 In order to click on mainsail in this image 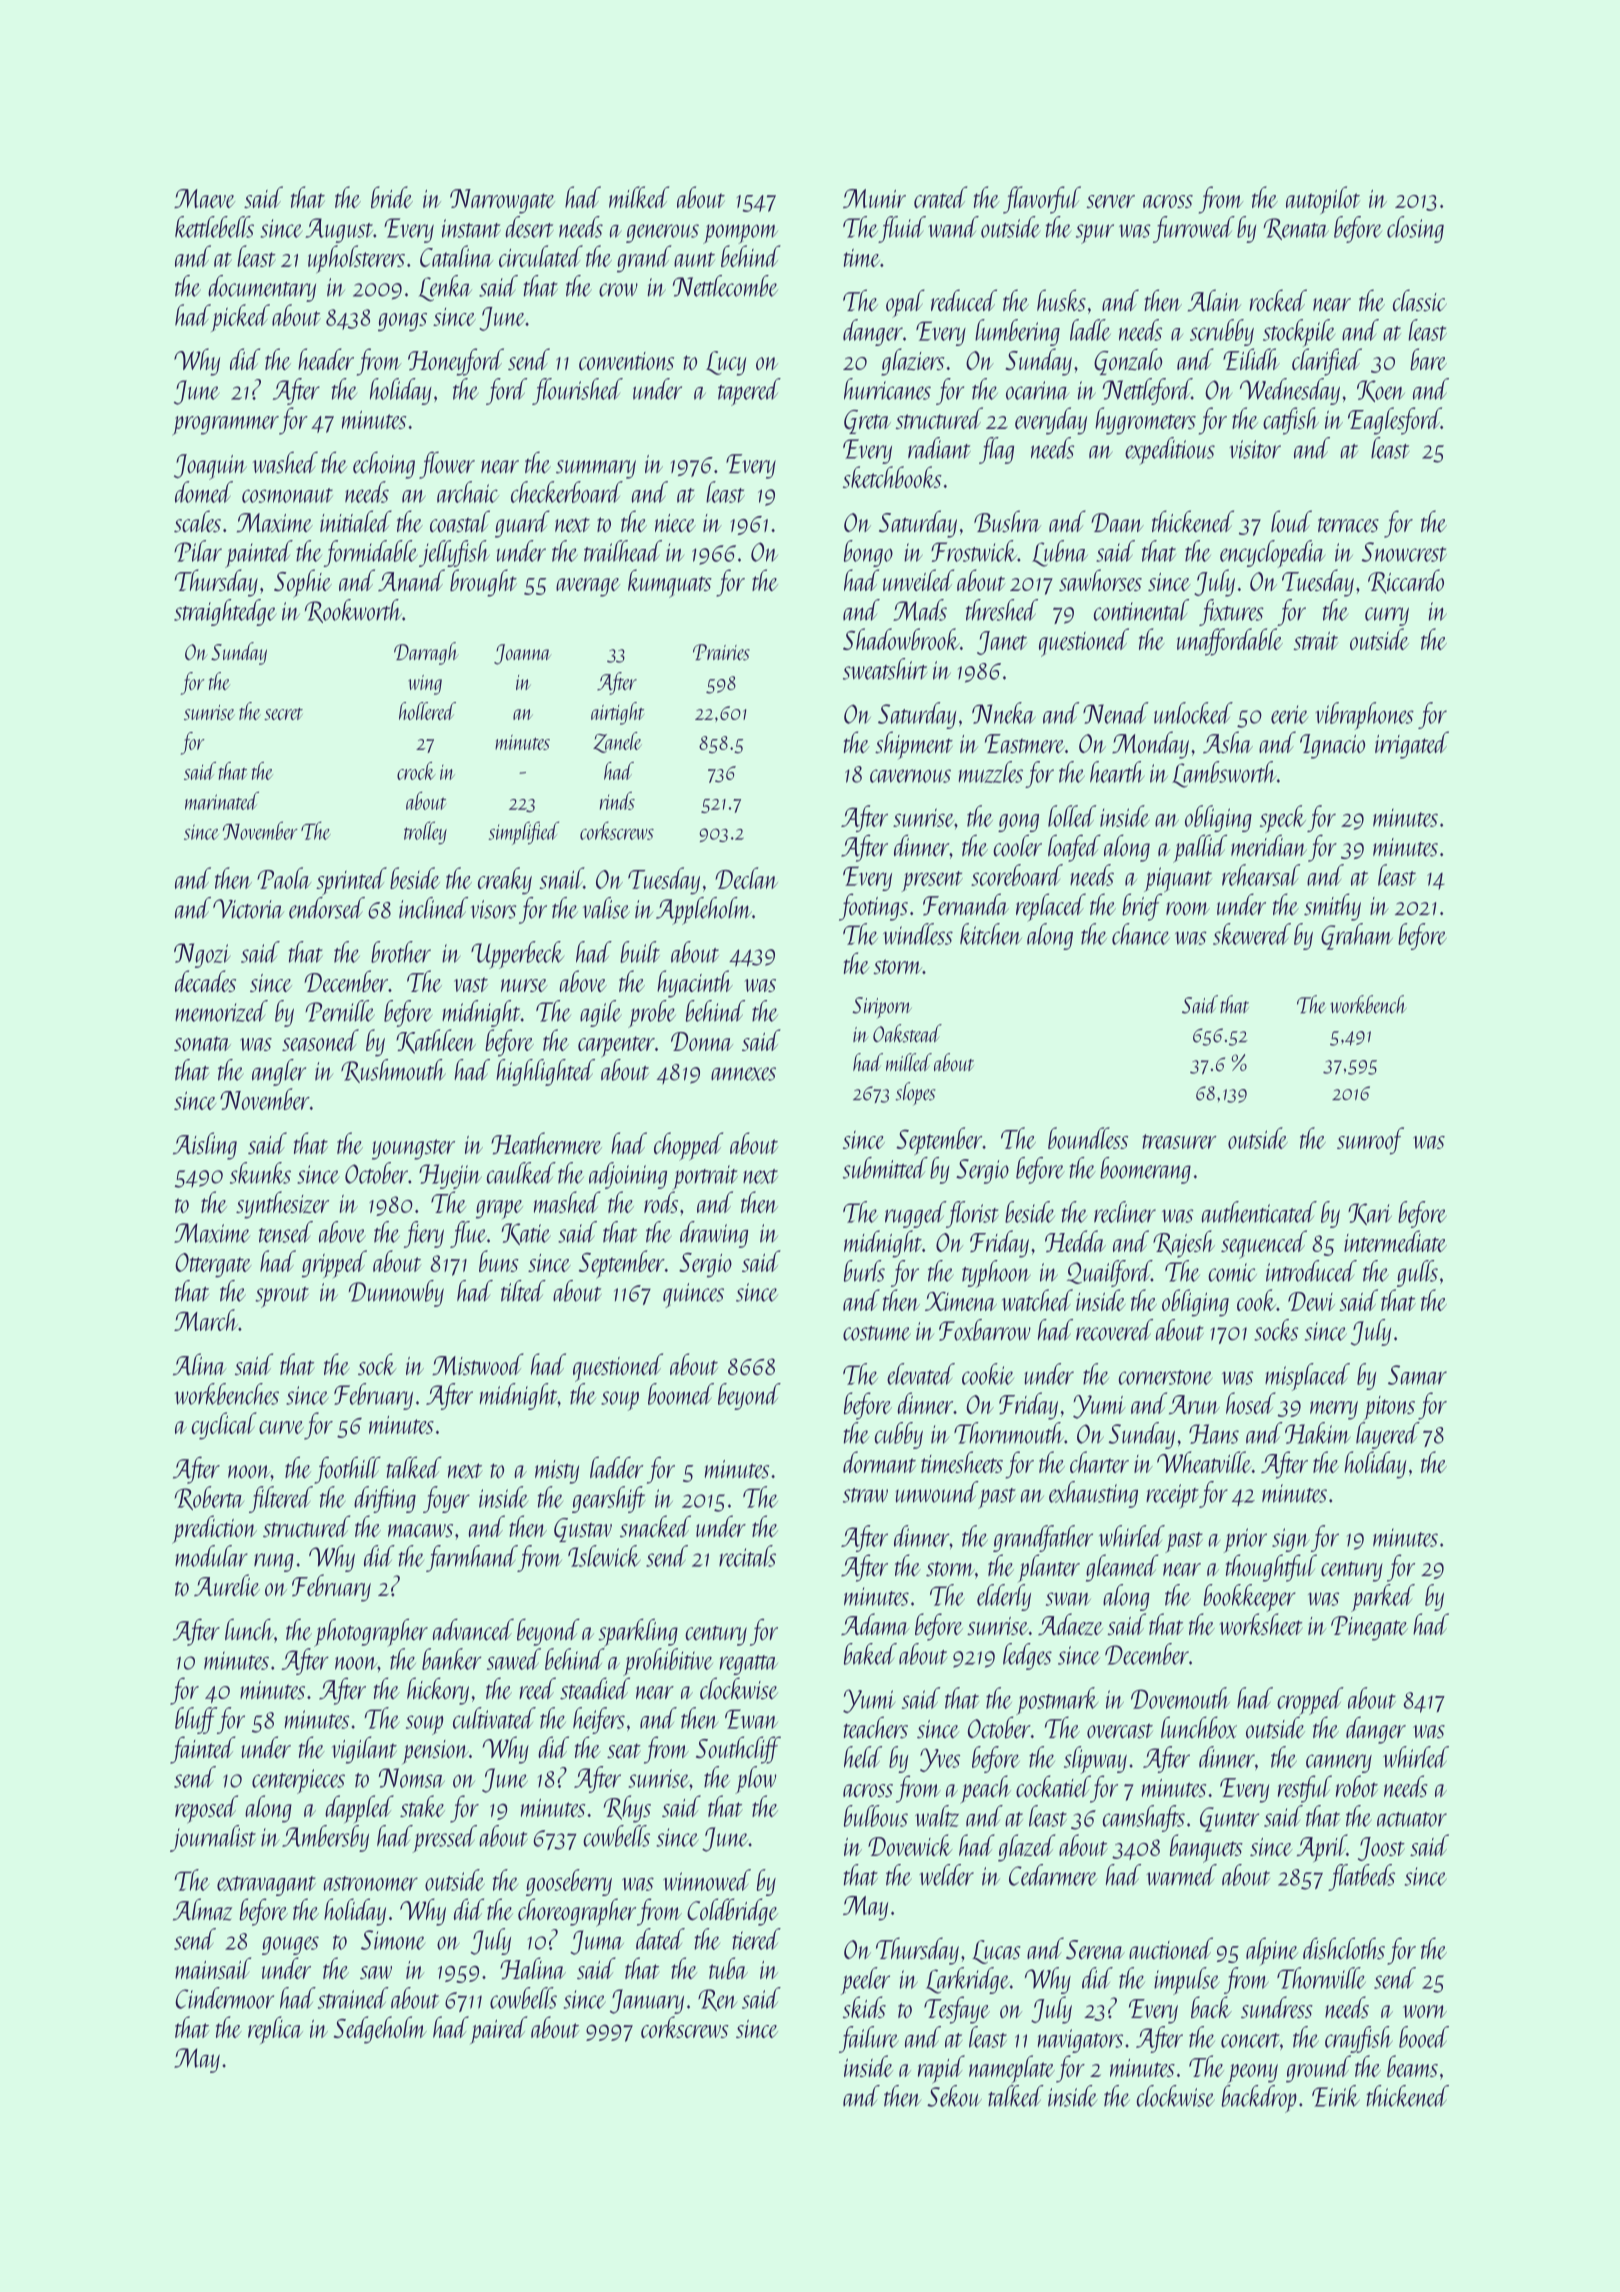, I will do `click(213, 1968)`.
